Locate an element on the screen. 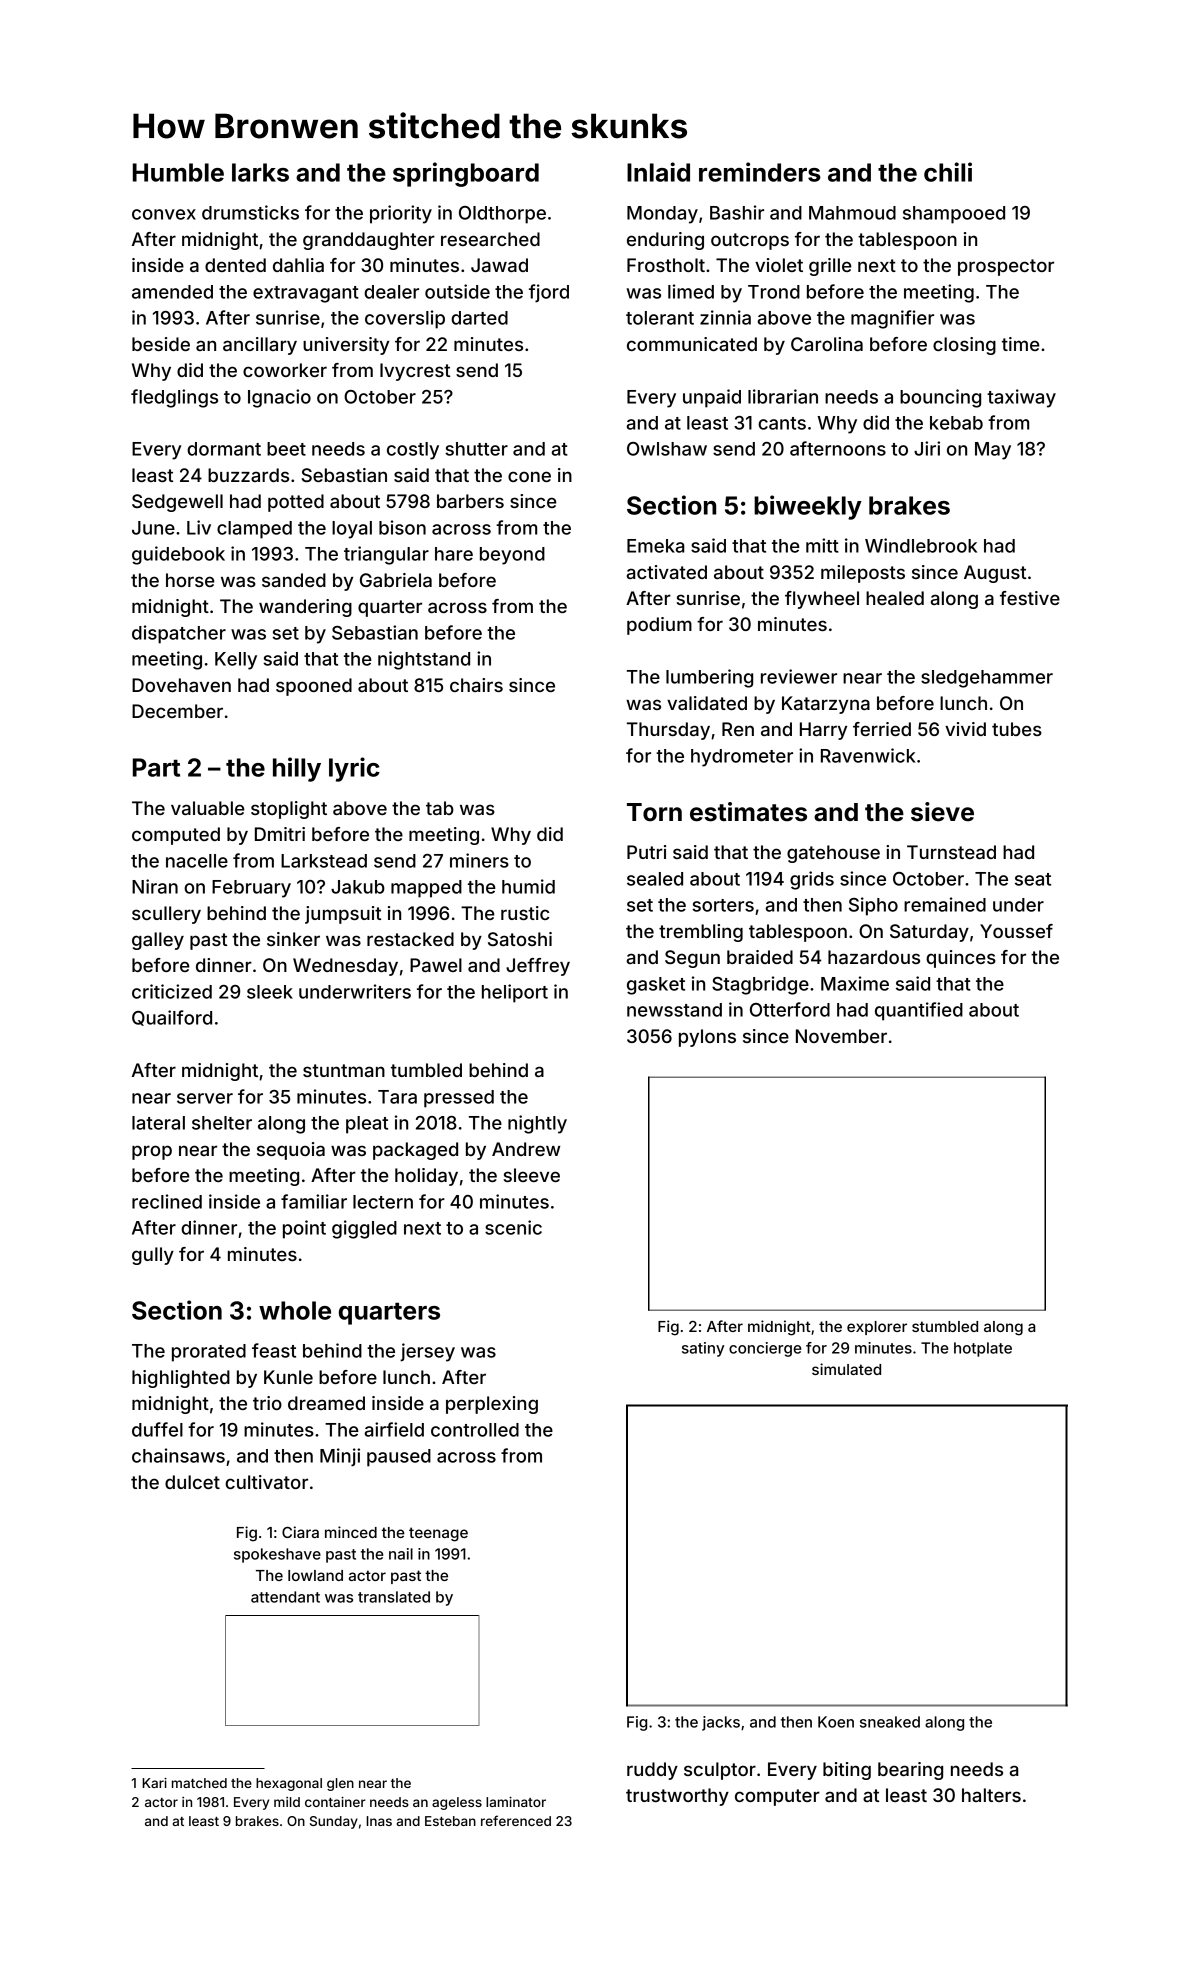 The width and height of the screenshot is (1199, 1974). amended is located at coordinates (172, 292).
